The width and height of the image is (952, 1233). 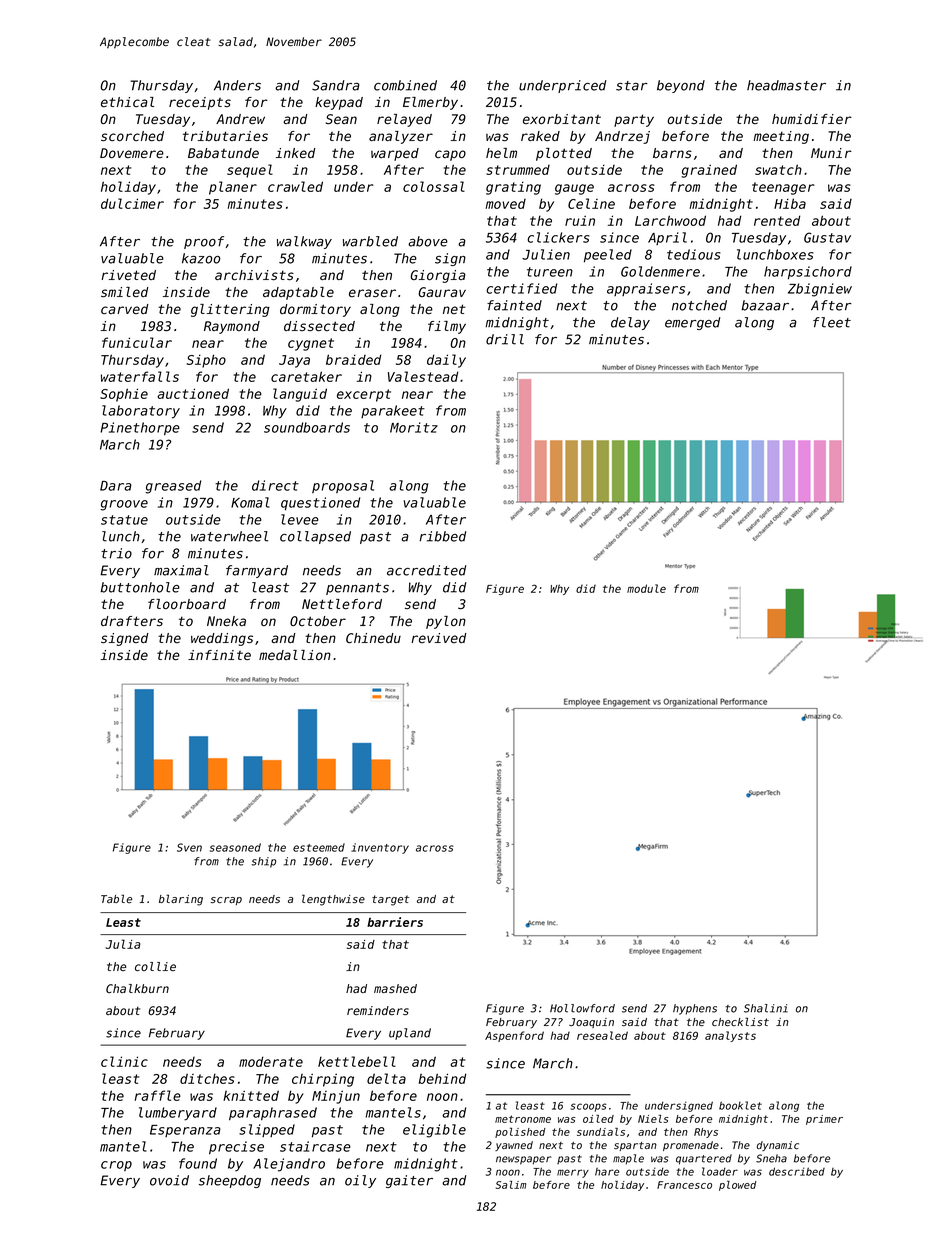 What do you see at coordinates (116, 1166) in the image?
I see `crop` at bounding box center [116, 1166].
